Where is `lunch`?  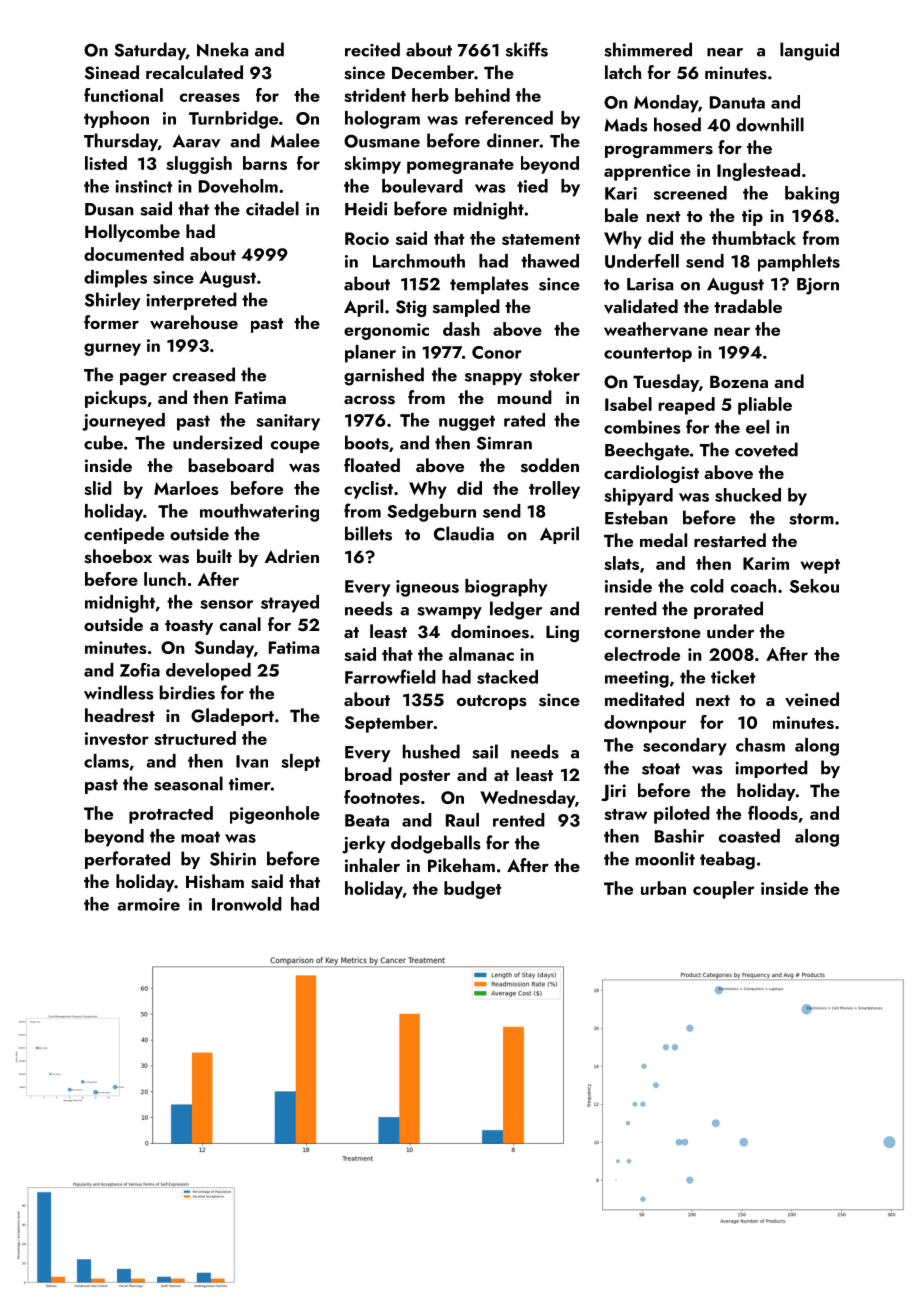 lunch is located at coordinates (165, 579).
